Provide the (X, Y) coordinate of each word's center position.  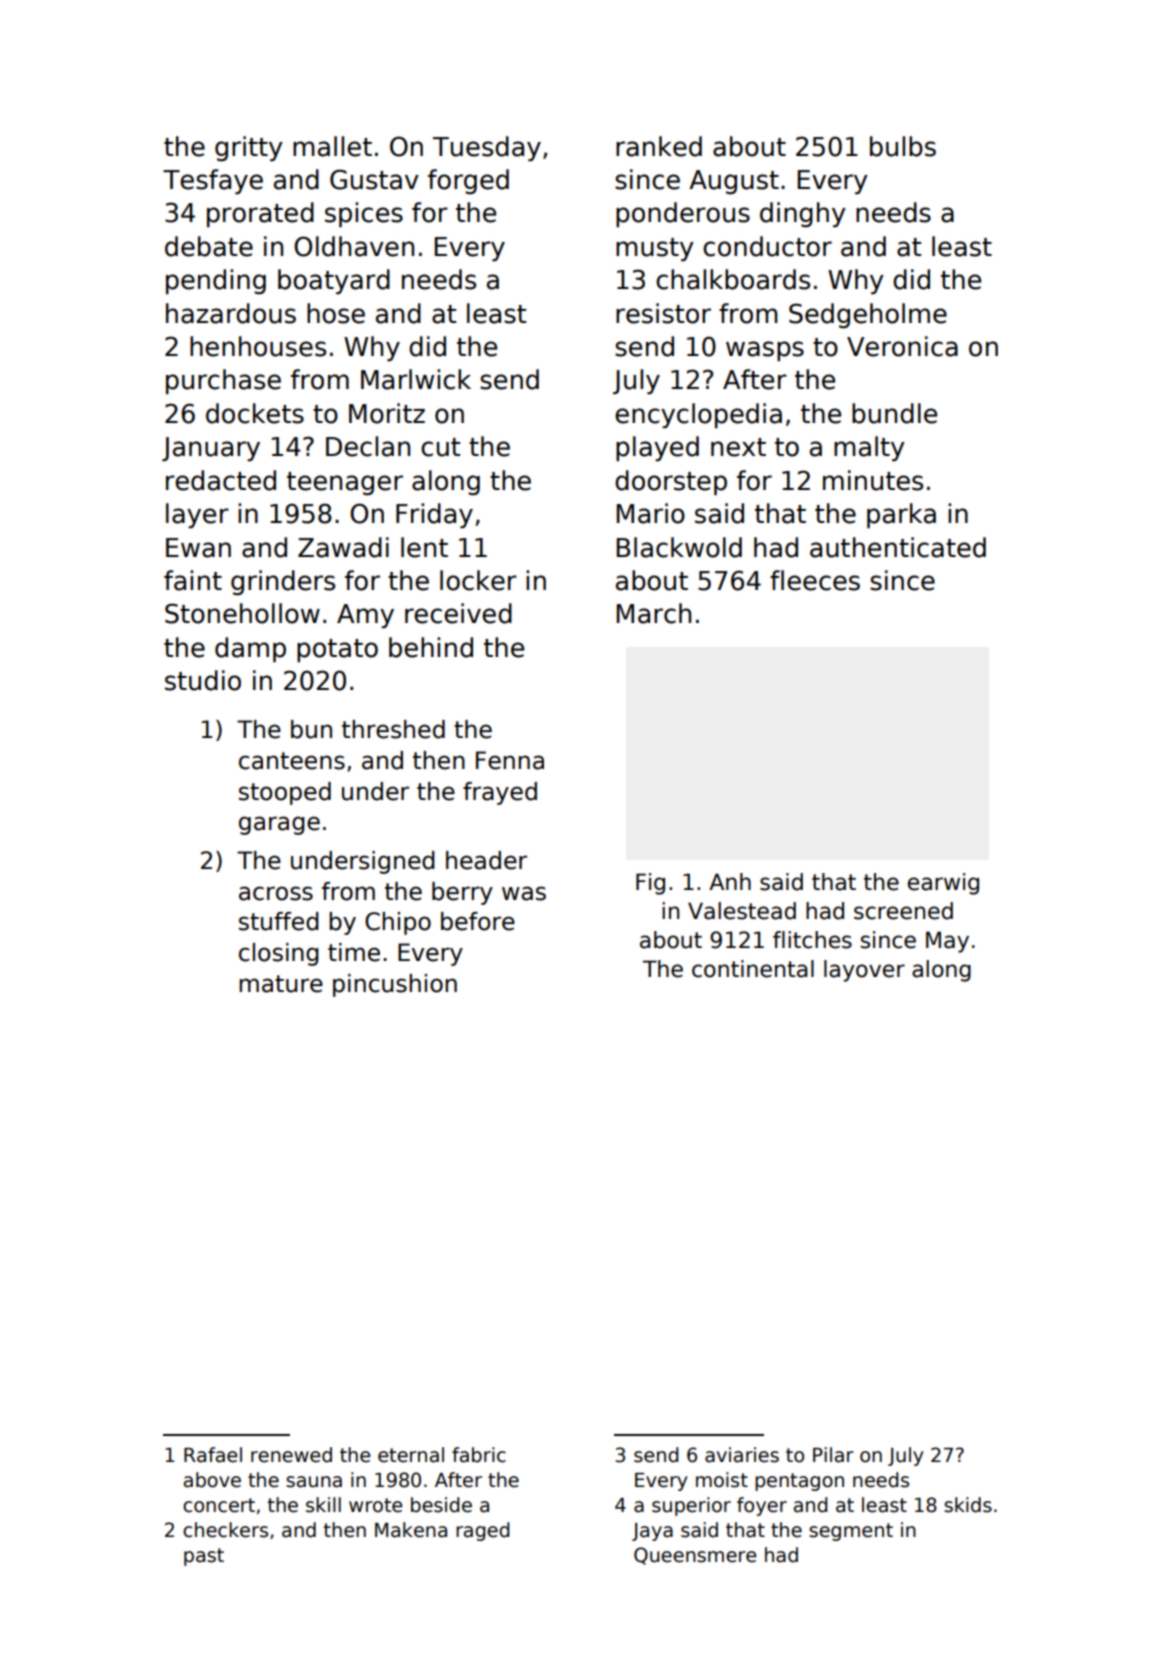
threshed (393, 729)
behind (431, 647)
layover (864, 971)
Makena (411, 1530)
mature (281, 984)
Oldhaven (354, 246)
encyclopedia (698, 415)
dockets (255, 413)
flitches (812, 940)
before (478, 921)
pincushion (395, 985)
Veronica (902, 346)
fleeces (815, 580)
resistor (663, 313)
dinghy (803, 214)
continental (753, 969)
